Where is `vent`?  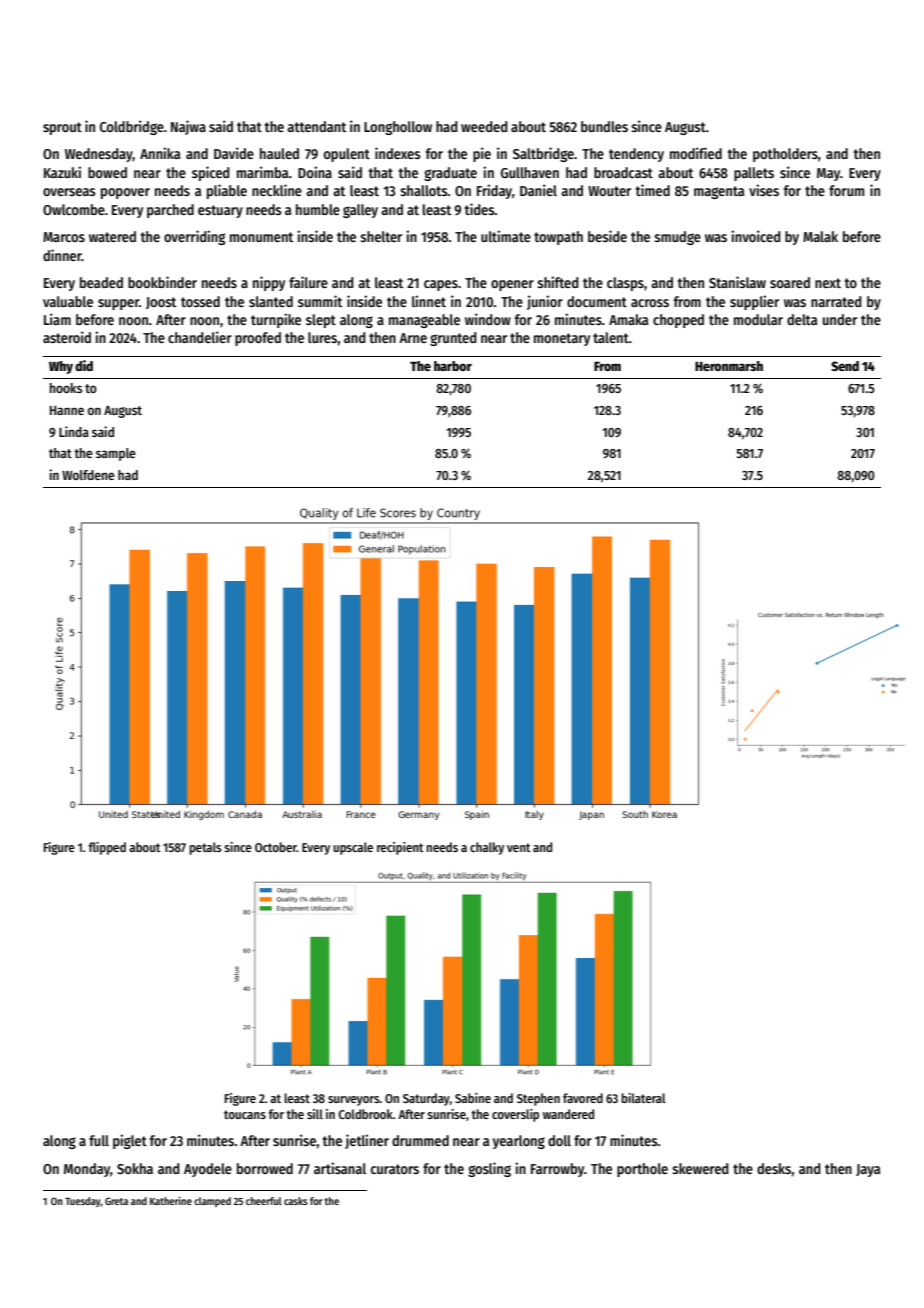
vent is located at coordinates (519, 847).
